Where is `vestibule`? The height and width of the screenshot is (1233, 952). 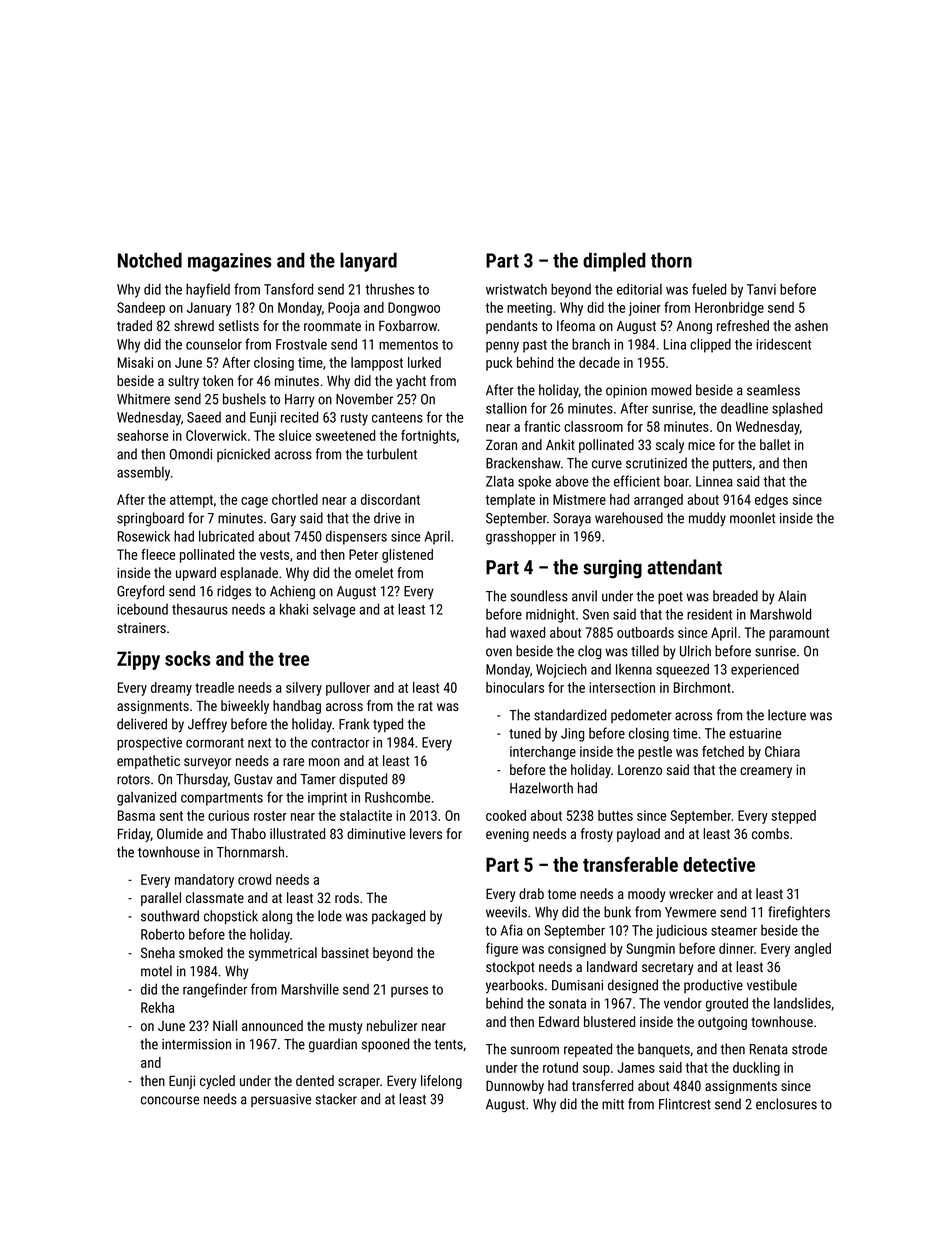 vestibule is located at coordinates (772, 985).
